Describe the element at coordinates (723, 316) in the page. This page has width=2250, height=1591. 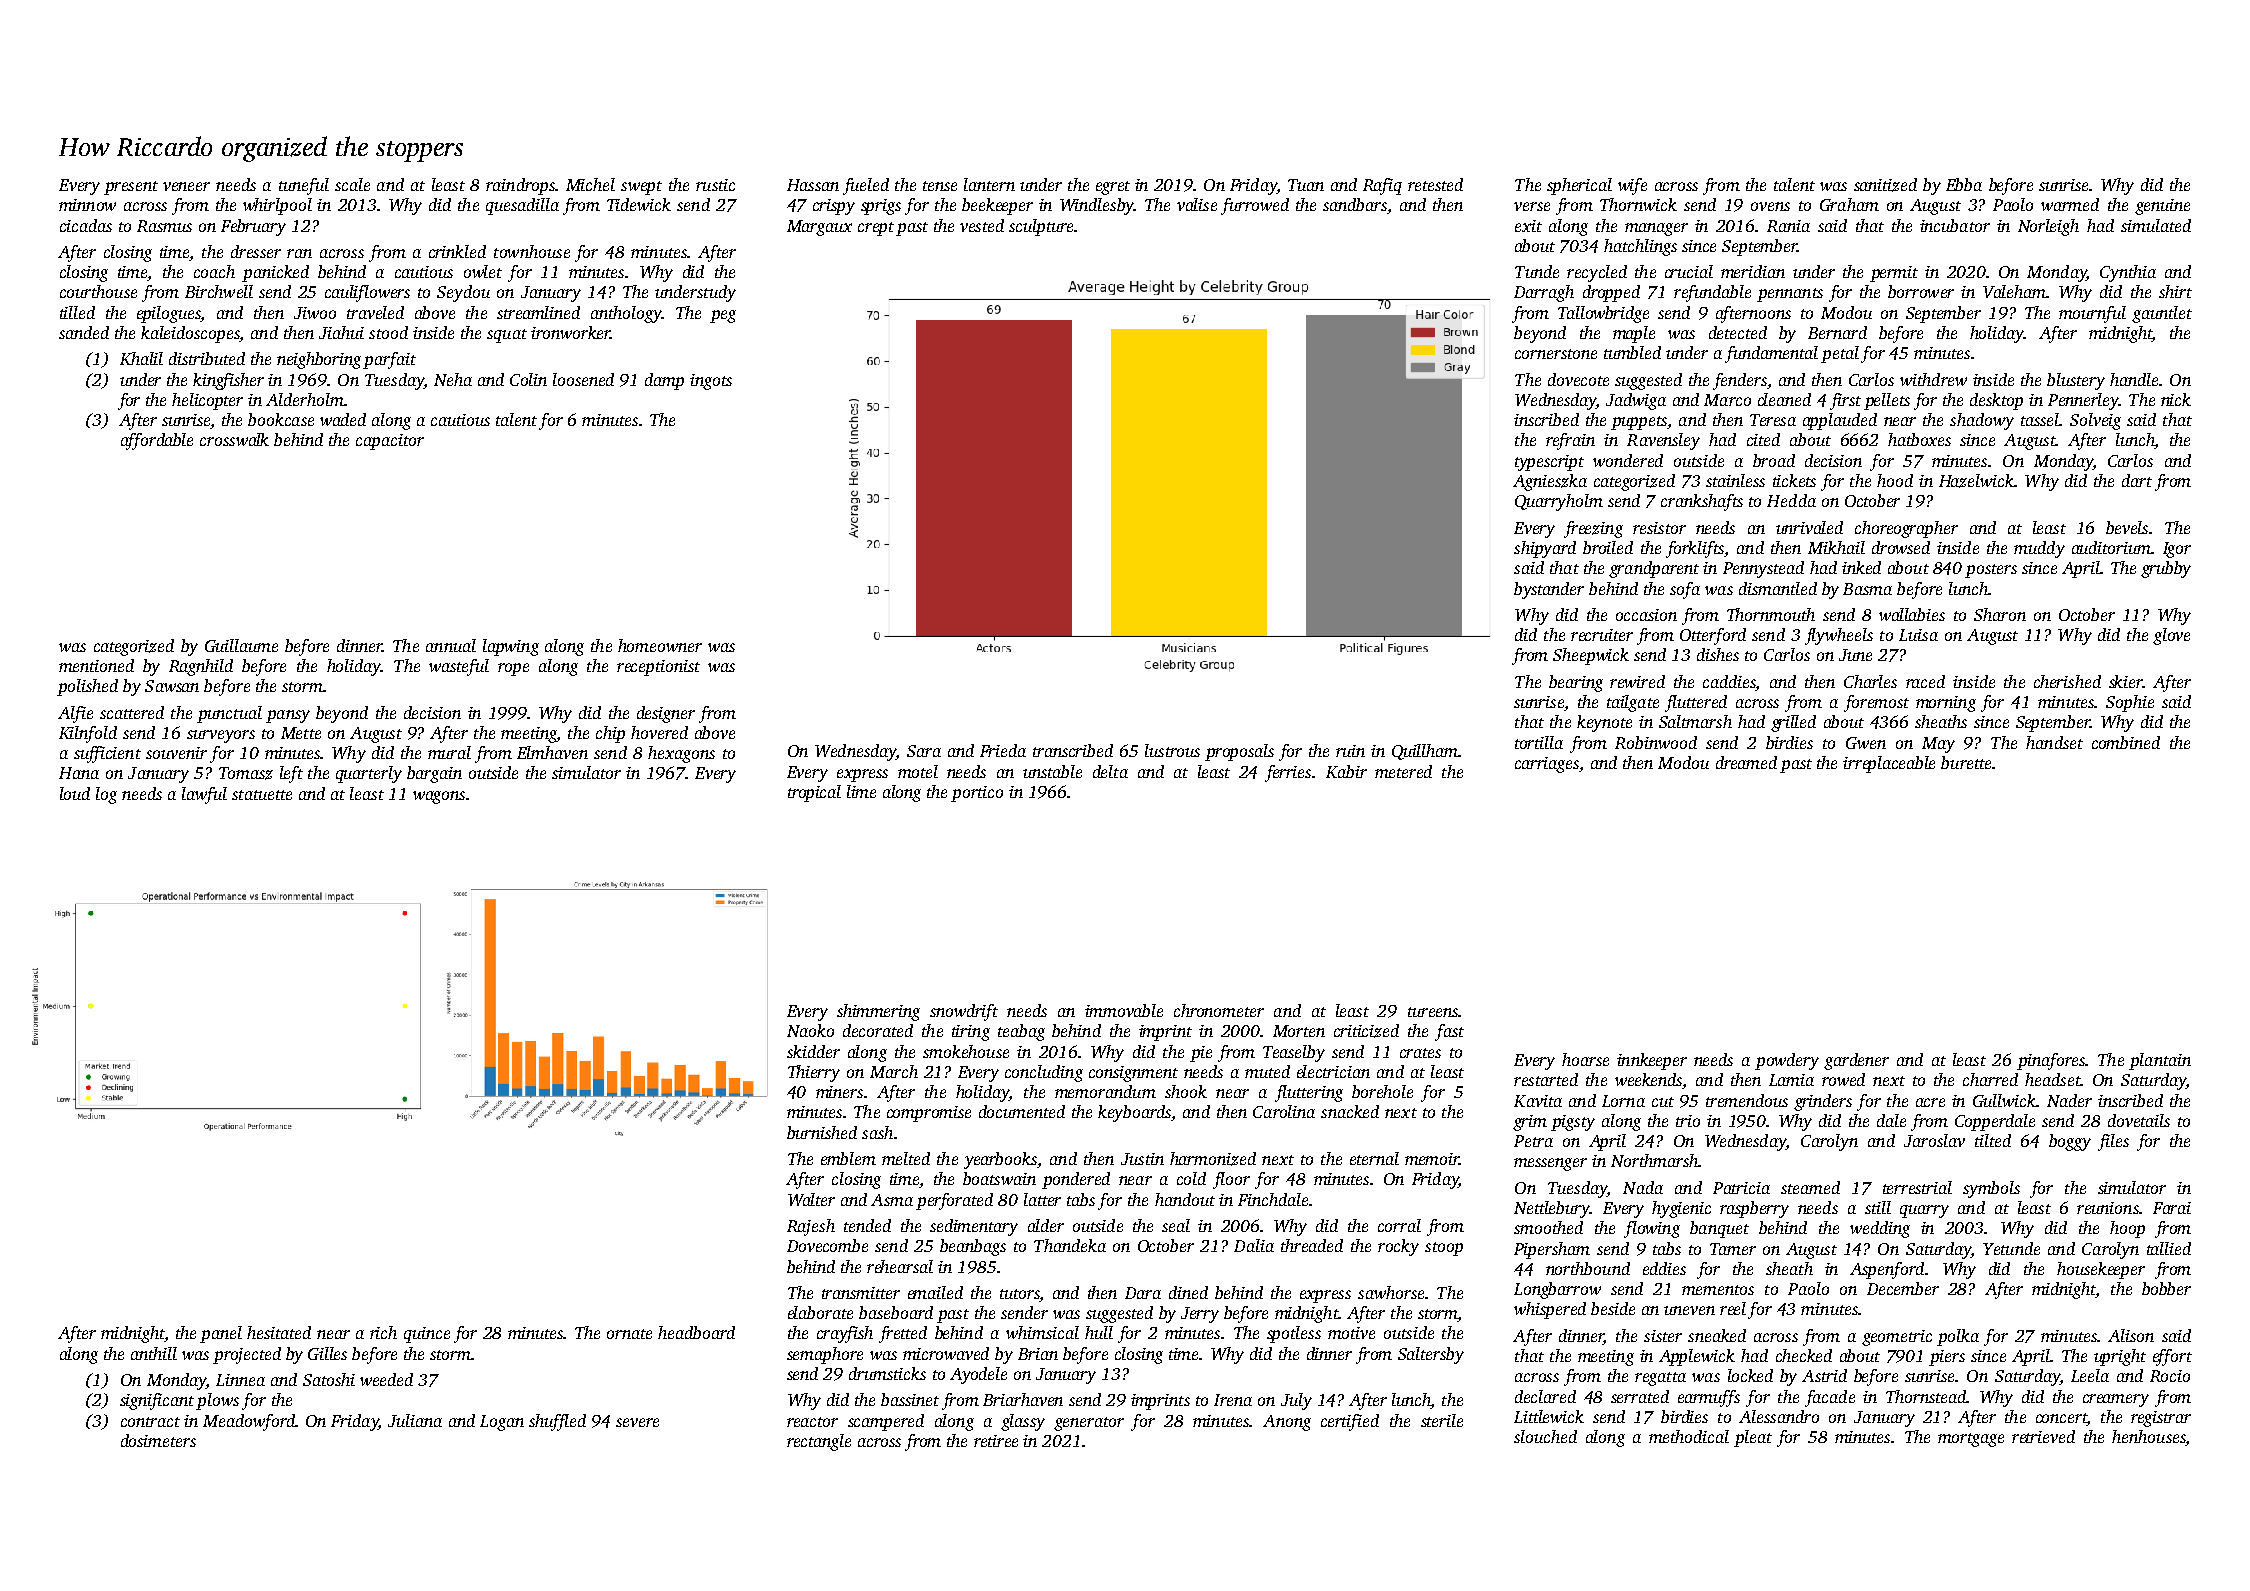
I see `peg` at that location.
